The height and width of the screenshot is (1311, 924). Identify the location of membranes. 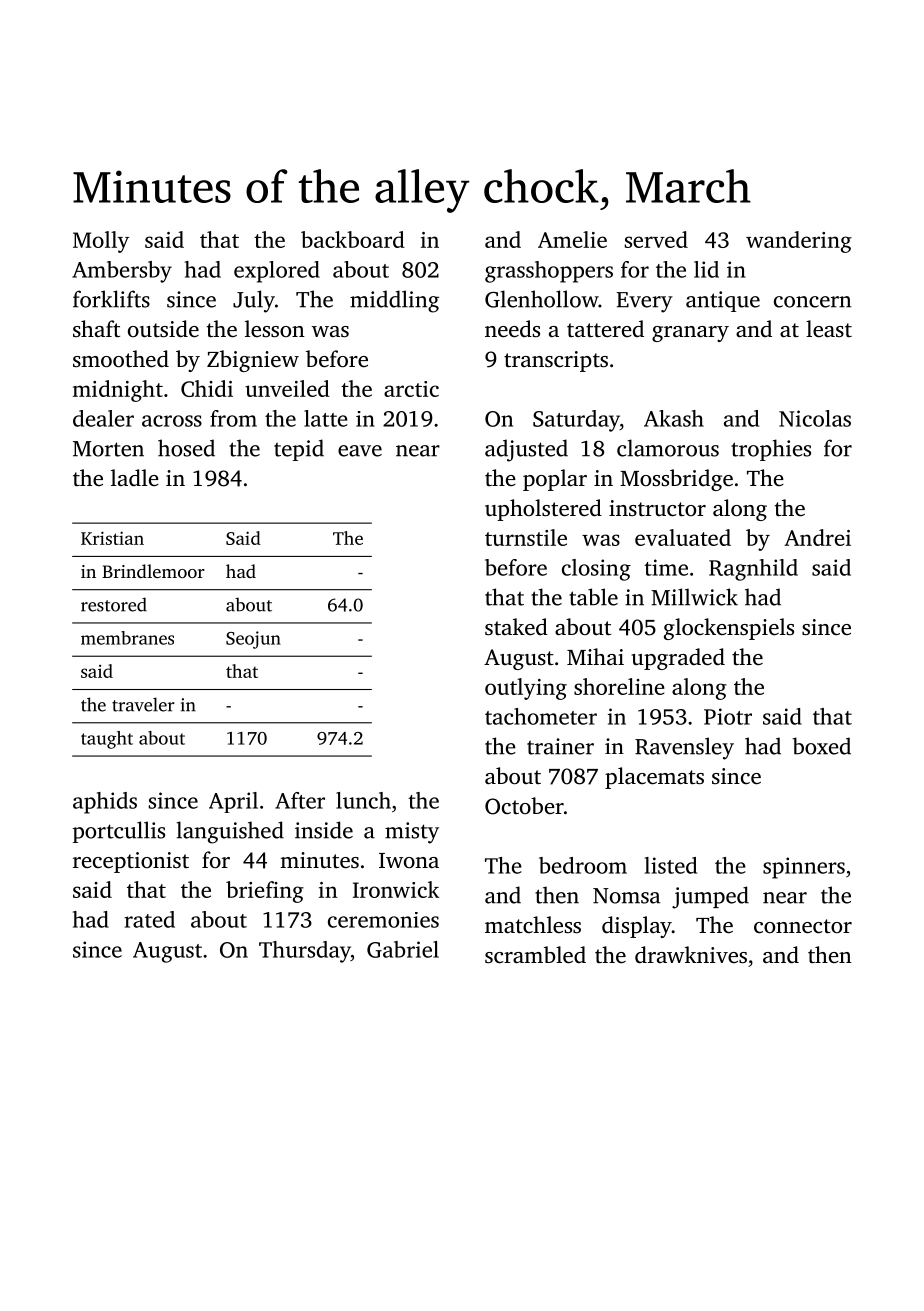
(127, 638).
